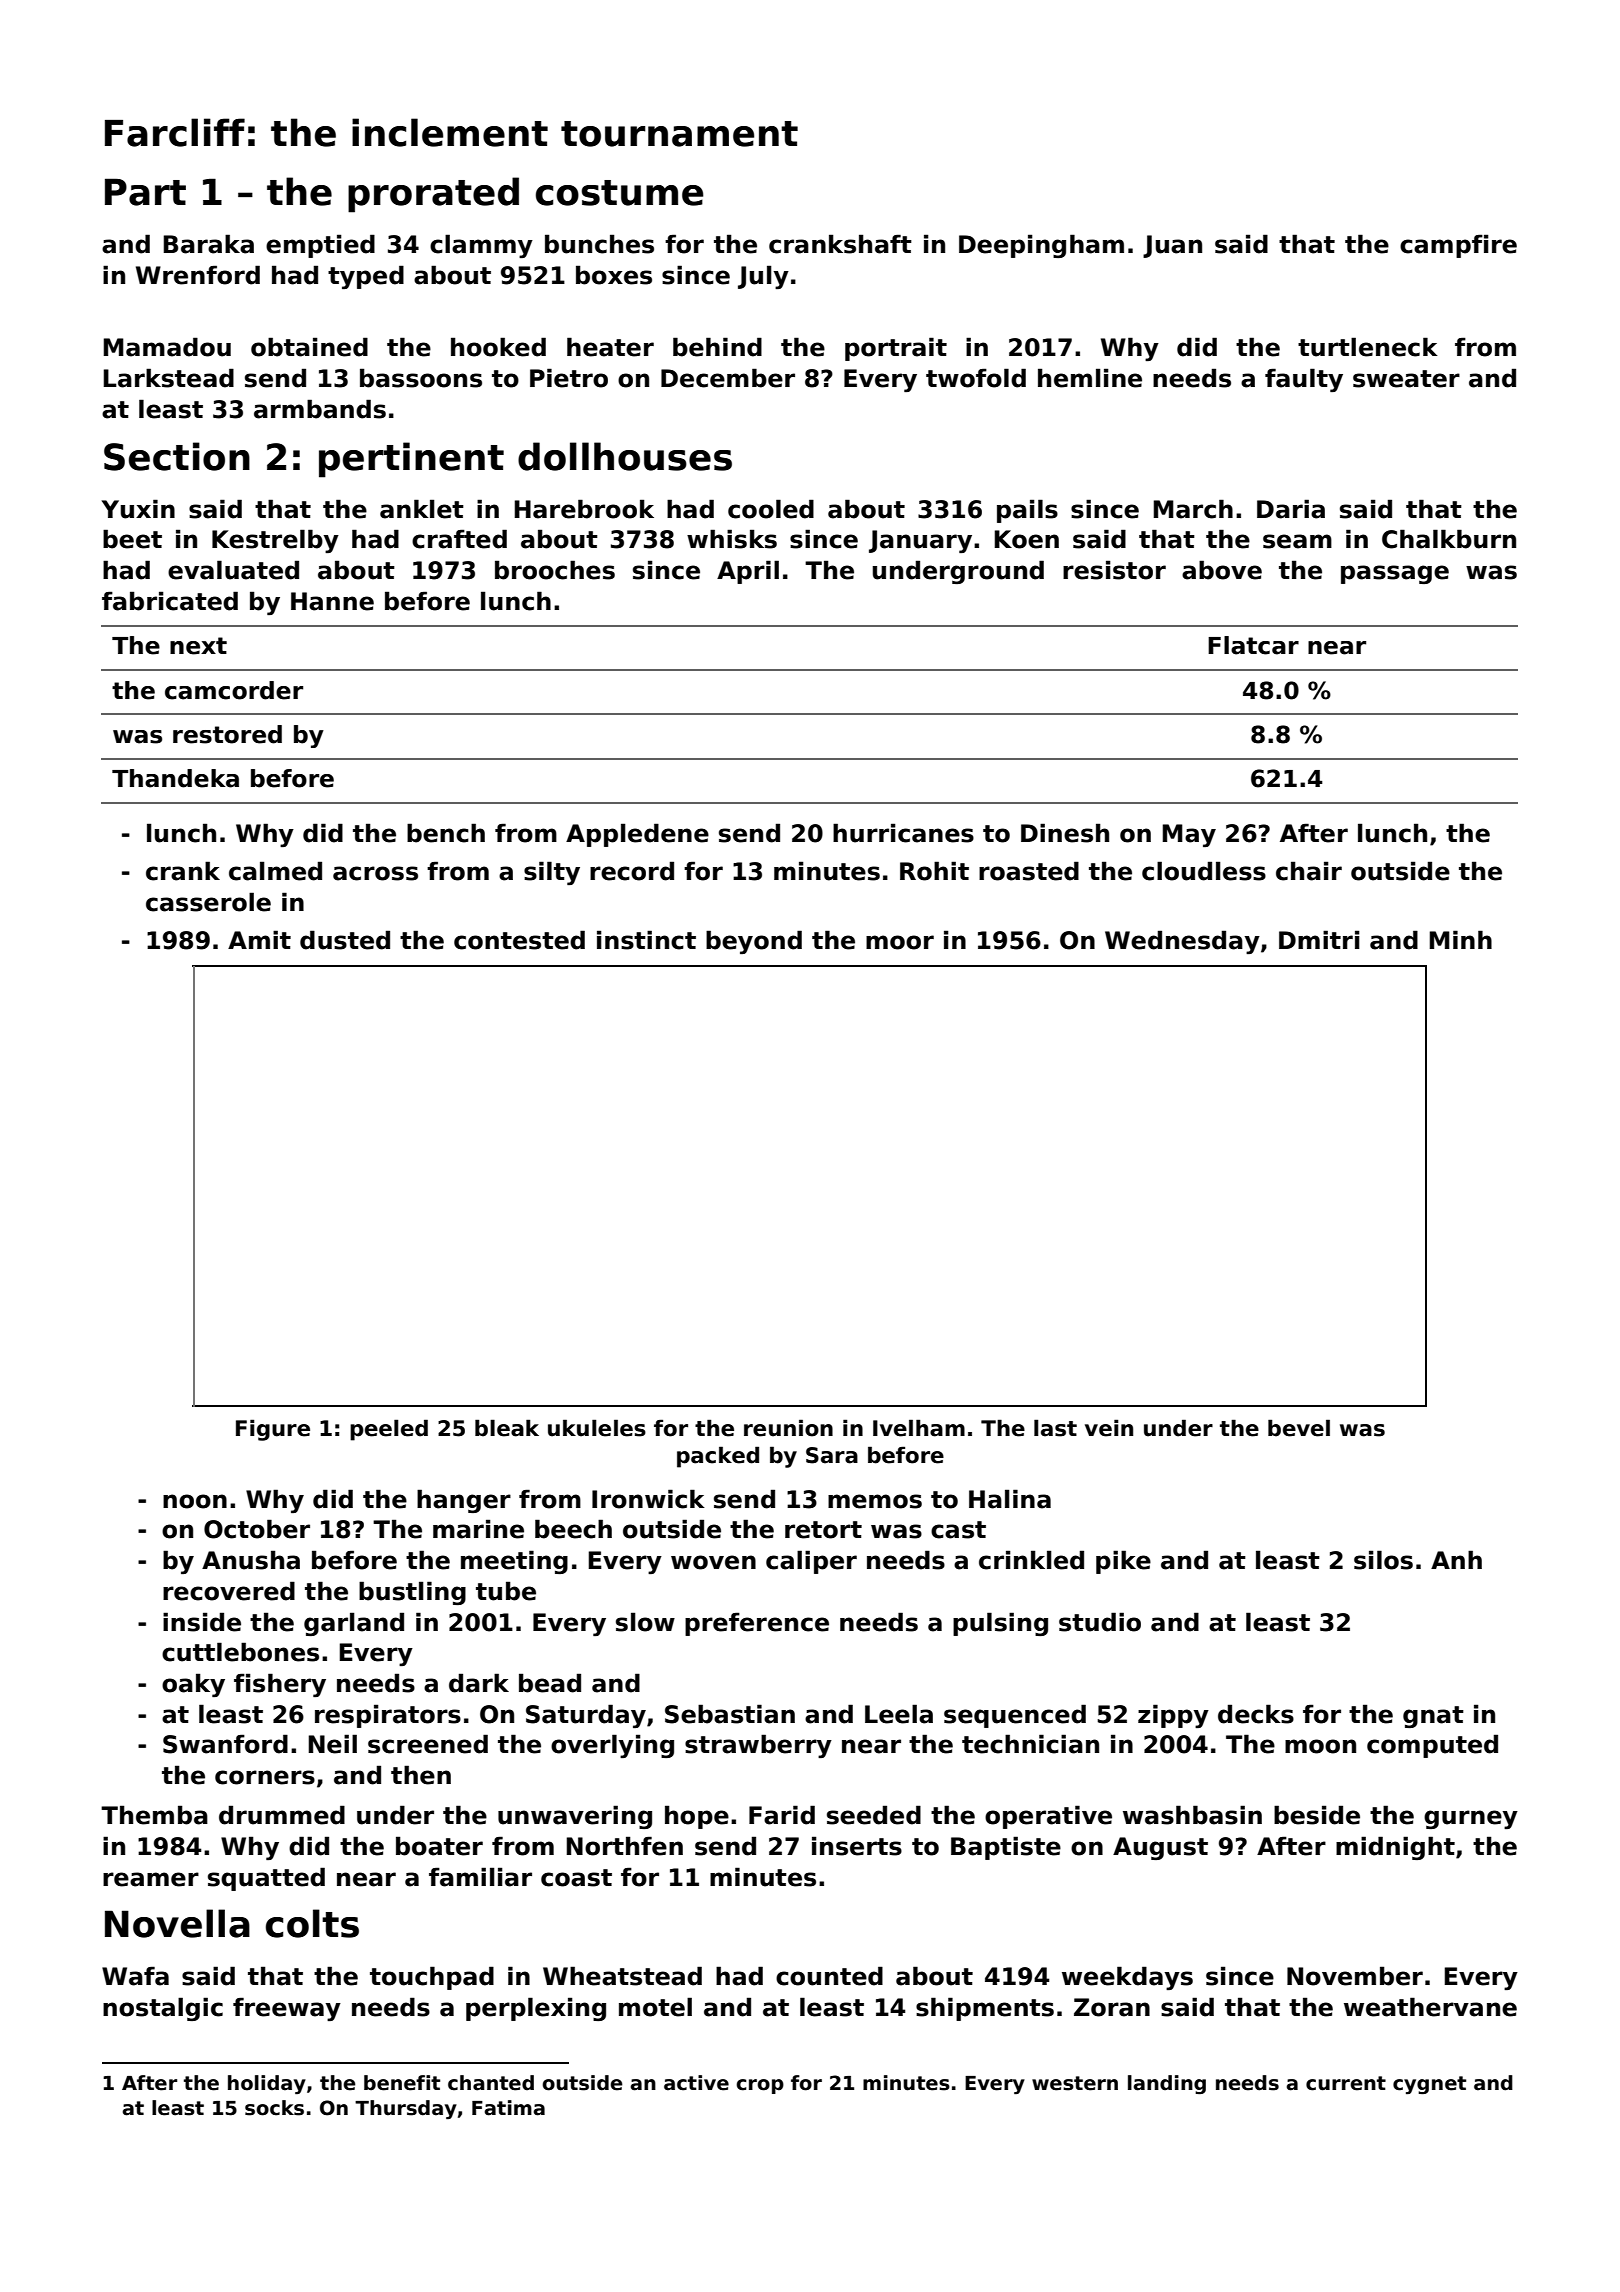  Describe the element at coordinates (1167, 2084) in the page. I see `landing` at that location.
